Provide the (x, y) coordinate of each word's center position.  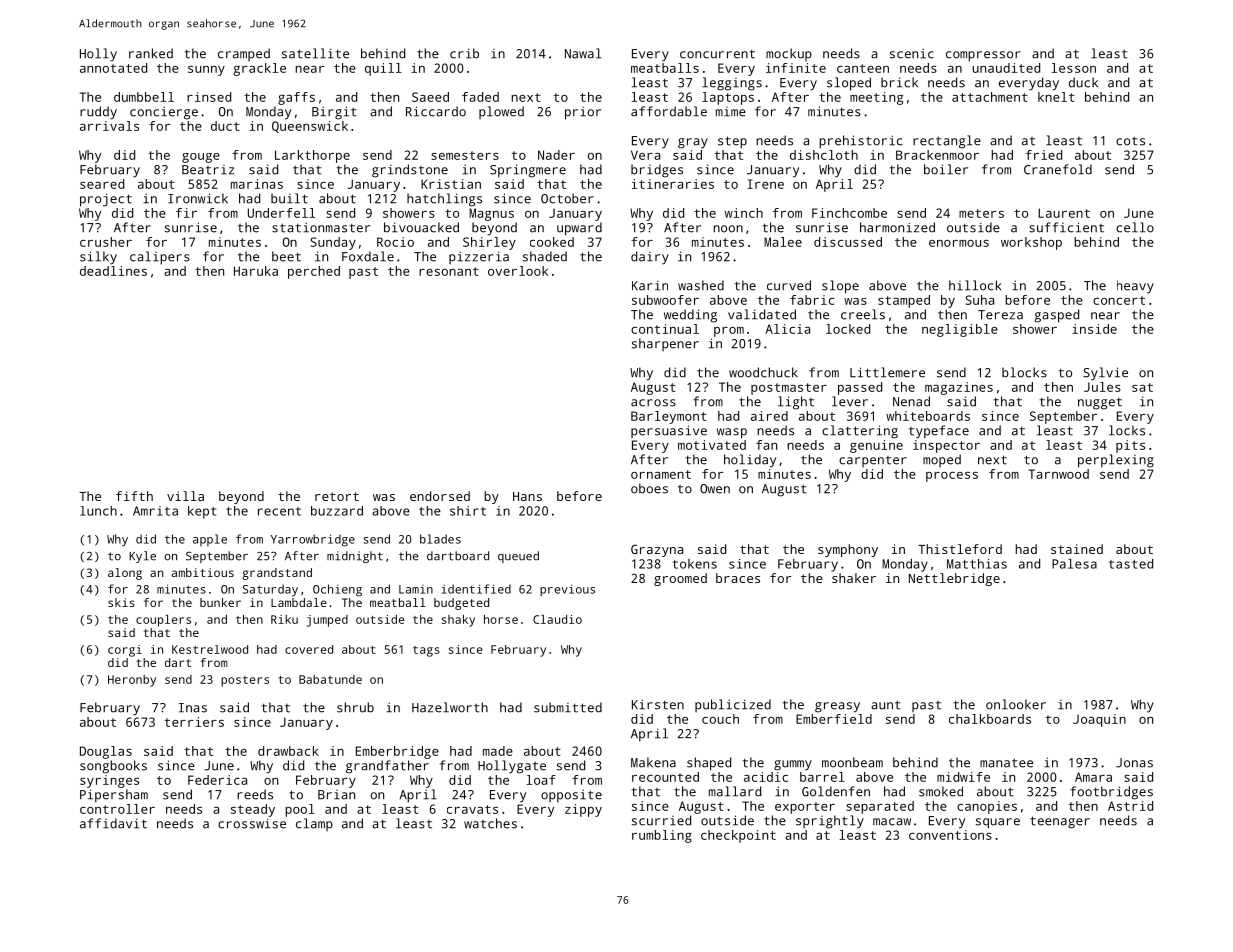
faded (480, 97)
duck (1083, 82)
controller (117, 809)
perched (314, 272)
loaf (541, 780)
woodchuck (763, 372)
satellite (315, 53)
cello (1135, 227)
